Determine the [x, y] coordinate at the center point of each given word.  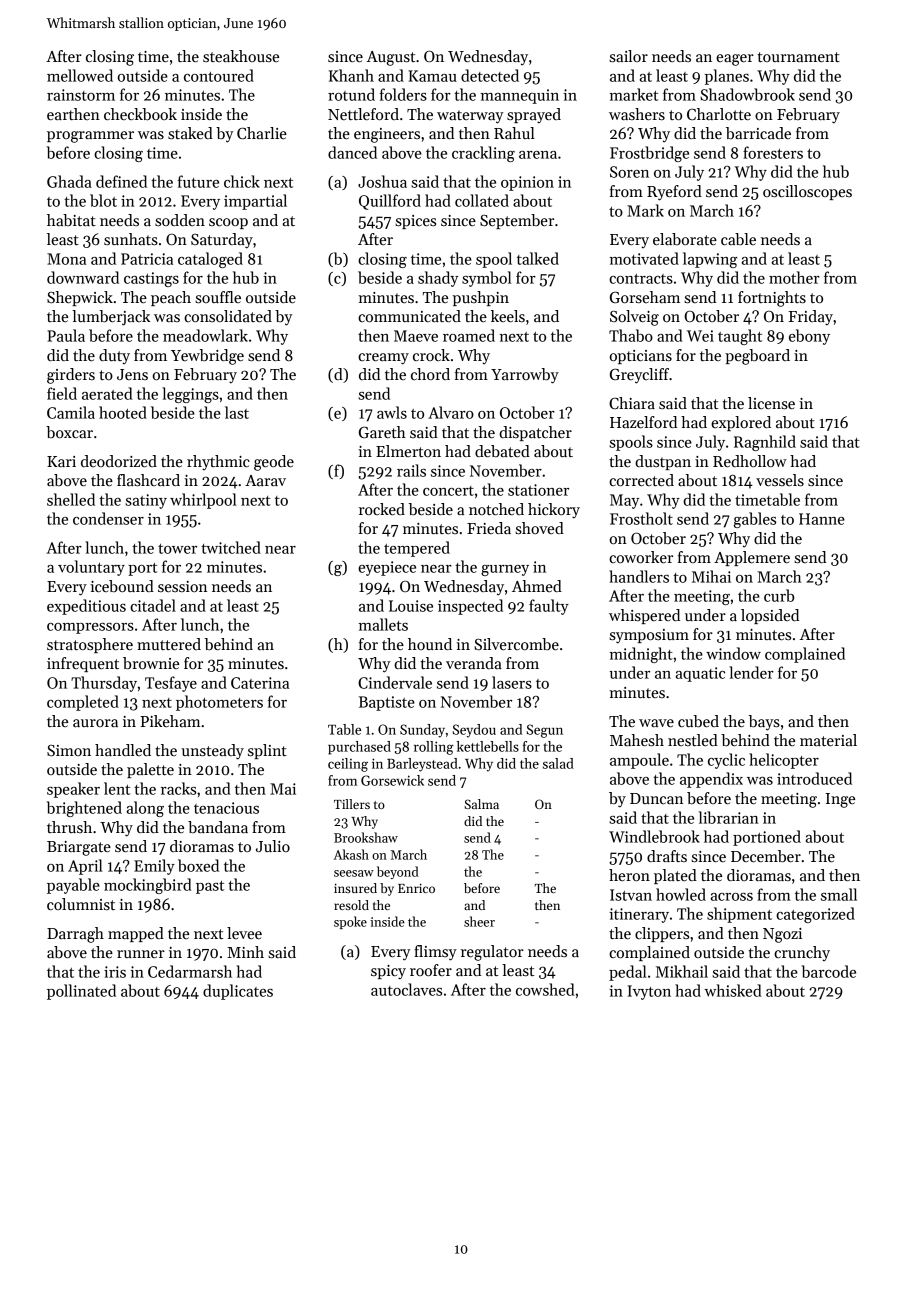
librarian [729, 817]
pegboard [757, 357]
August [390, 58]
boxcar [69, 432]
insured [355, 888]
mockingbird [148, 886]
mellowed [80, 75]
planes [727, 77]
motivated [644, 258]
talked [538, 258]
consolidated [228, 316]
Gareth [382, 432]
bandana [218, 827]
